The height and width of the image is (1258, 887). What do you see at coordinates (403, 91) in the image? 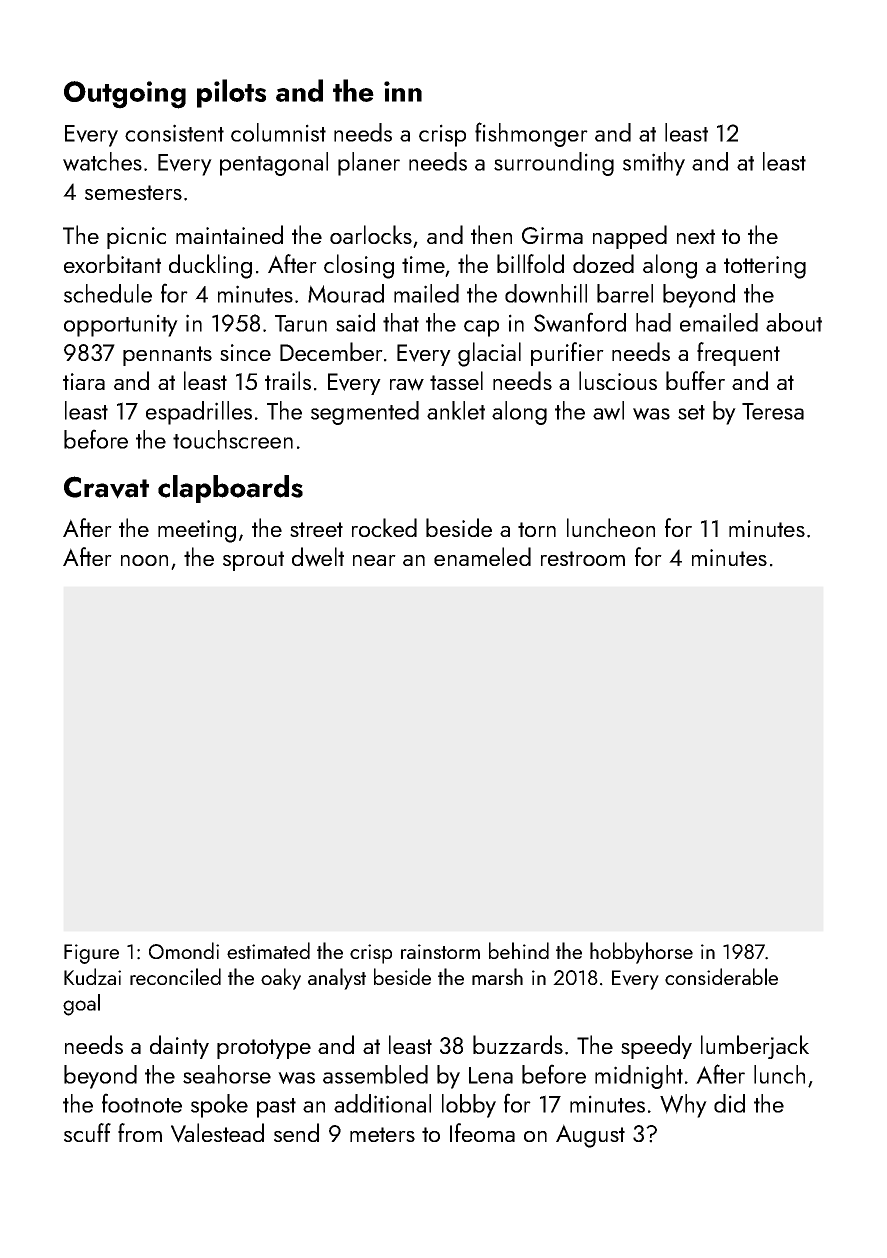
I see `inn` at bounding box center [403, 91].
